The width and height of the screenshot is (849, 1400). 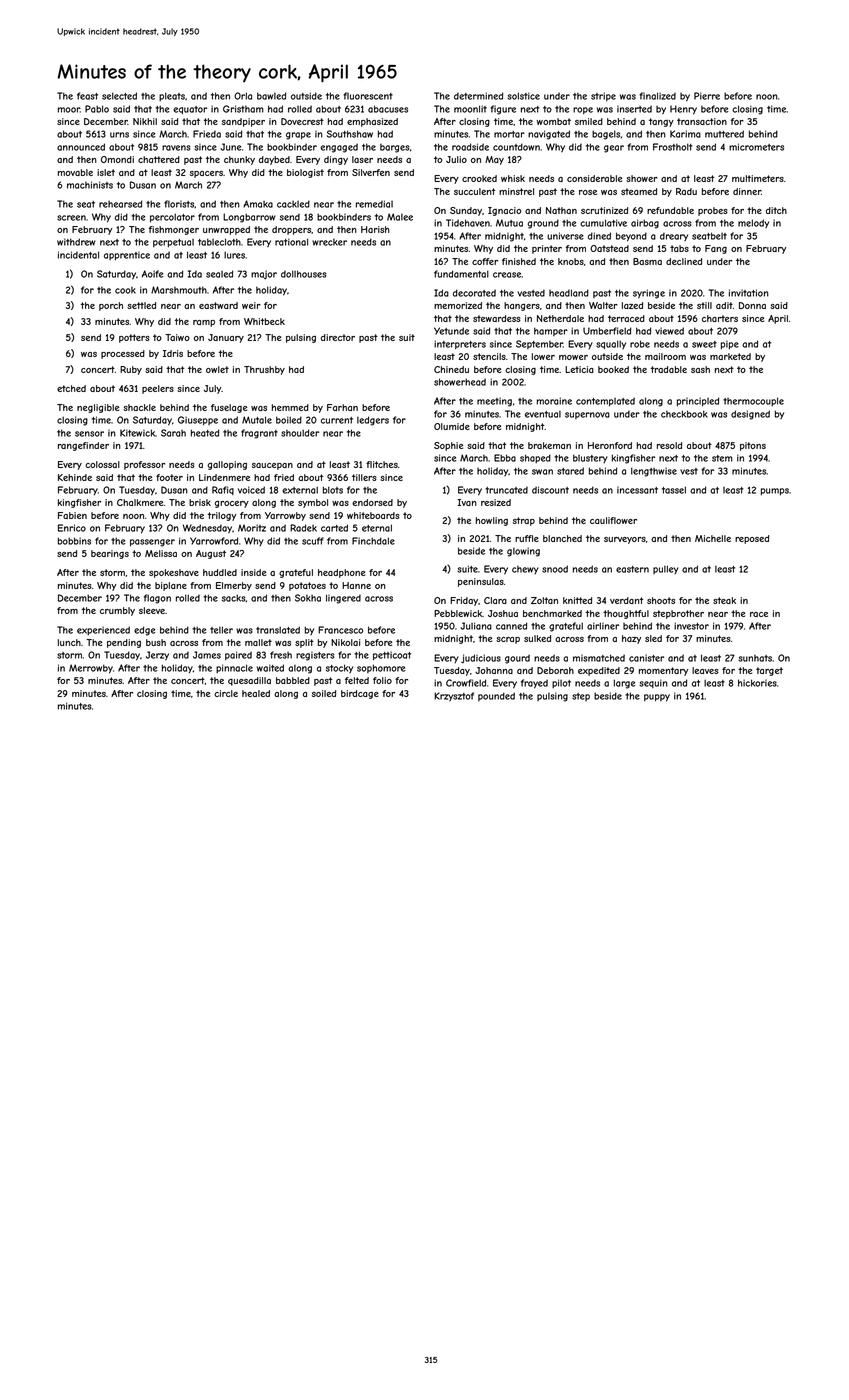 I want to click on Pierre, so click(x=707, y=96).
